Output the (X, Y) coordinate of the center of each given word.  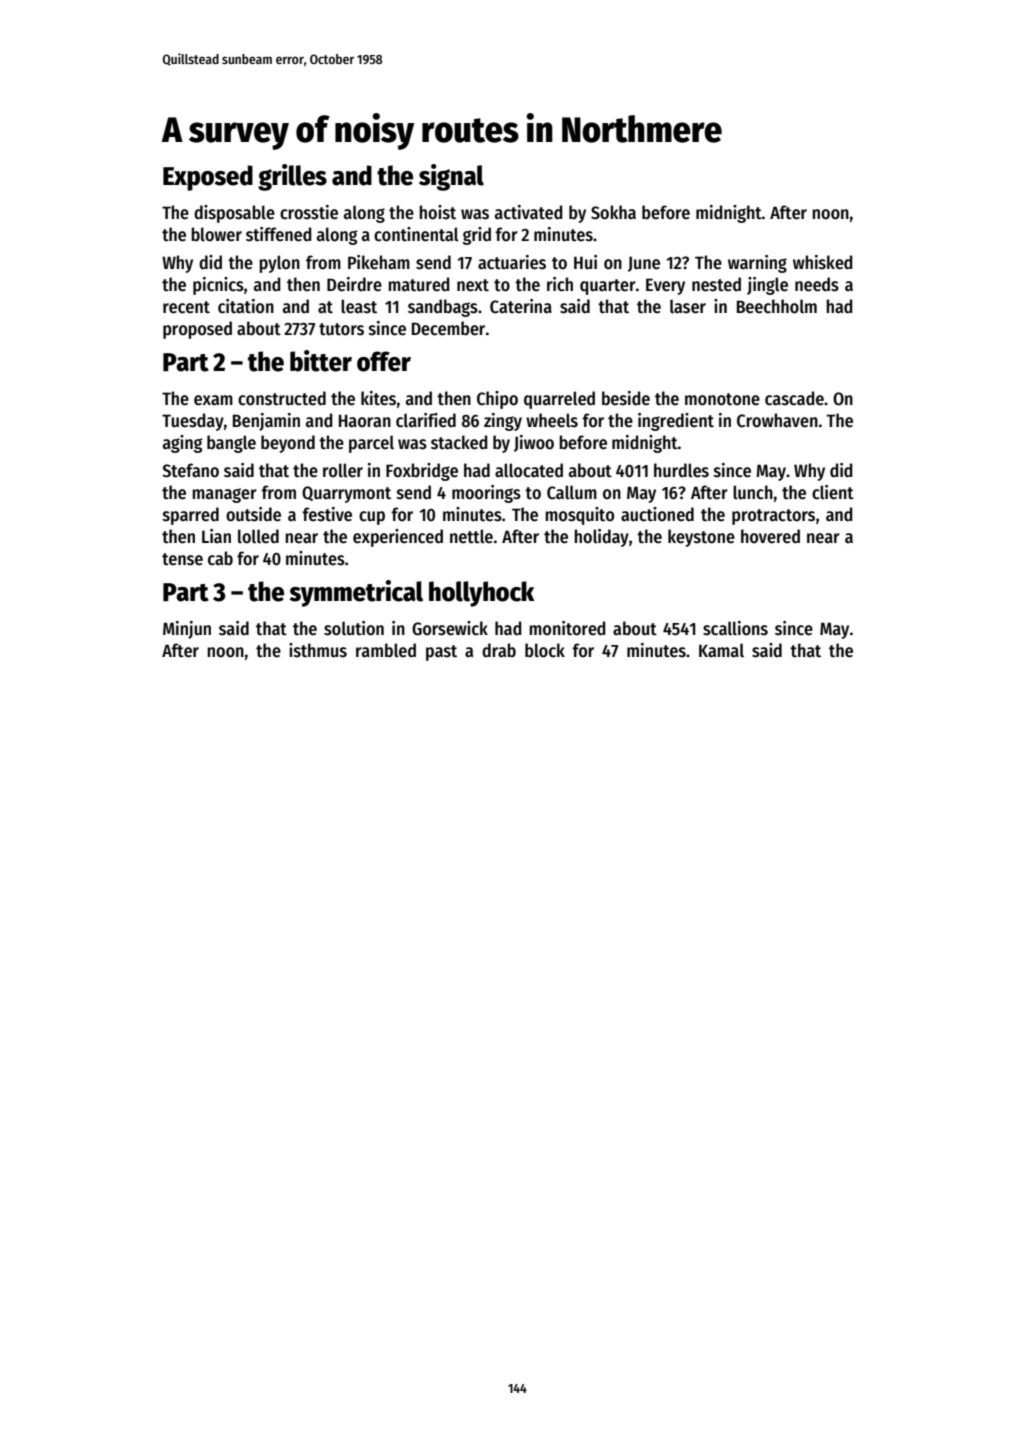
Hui (585, 262)
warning (757, 264)
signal (451, 177)
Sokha (613, 212)
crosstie (309, 212)
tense (182, 559)
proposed (197, 330)
